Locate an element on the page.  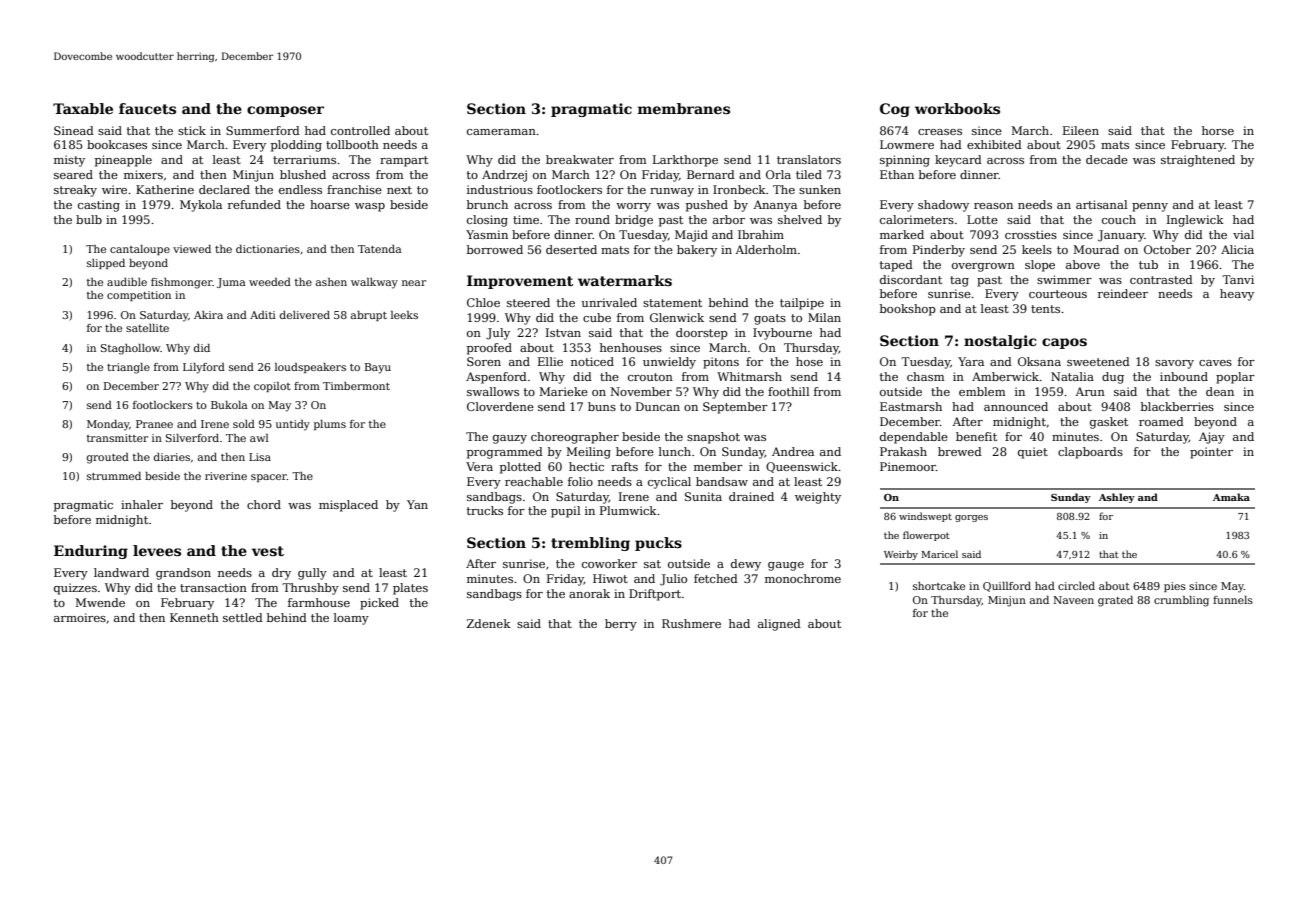
Silverford is located at coordinates (192, 438).
